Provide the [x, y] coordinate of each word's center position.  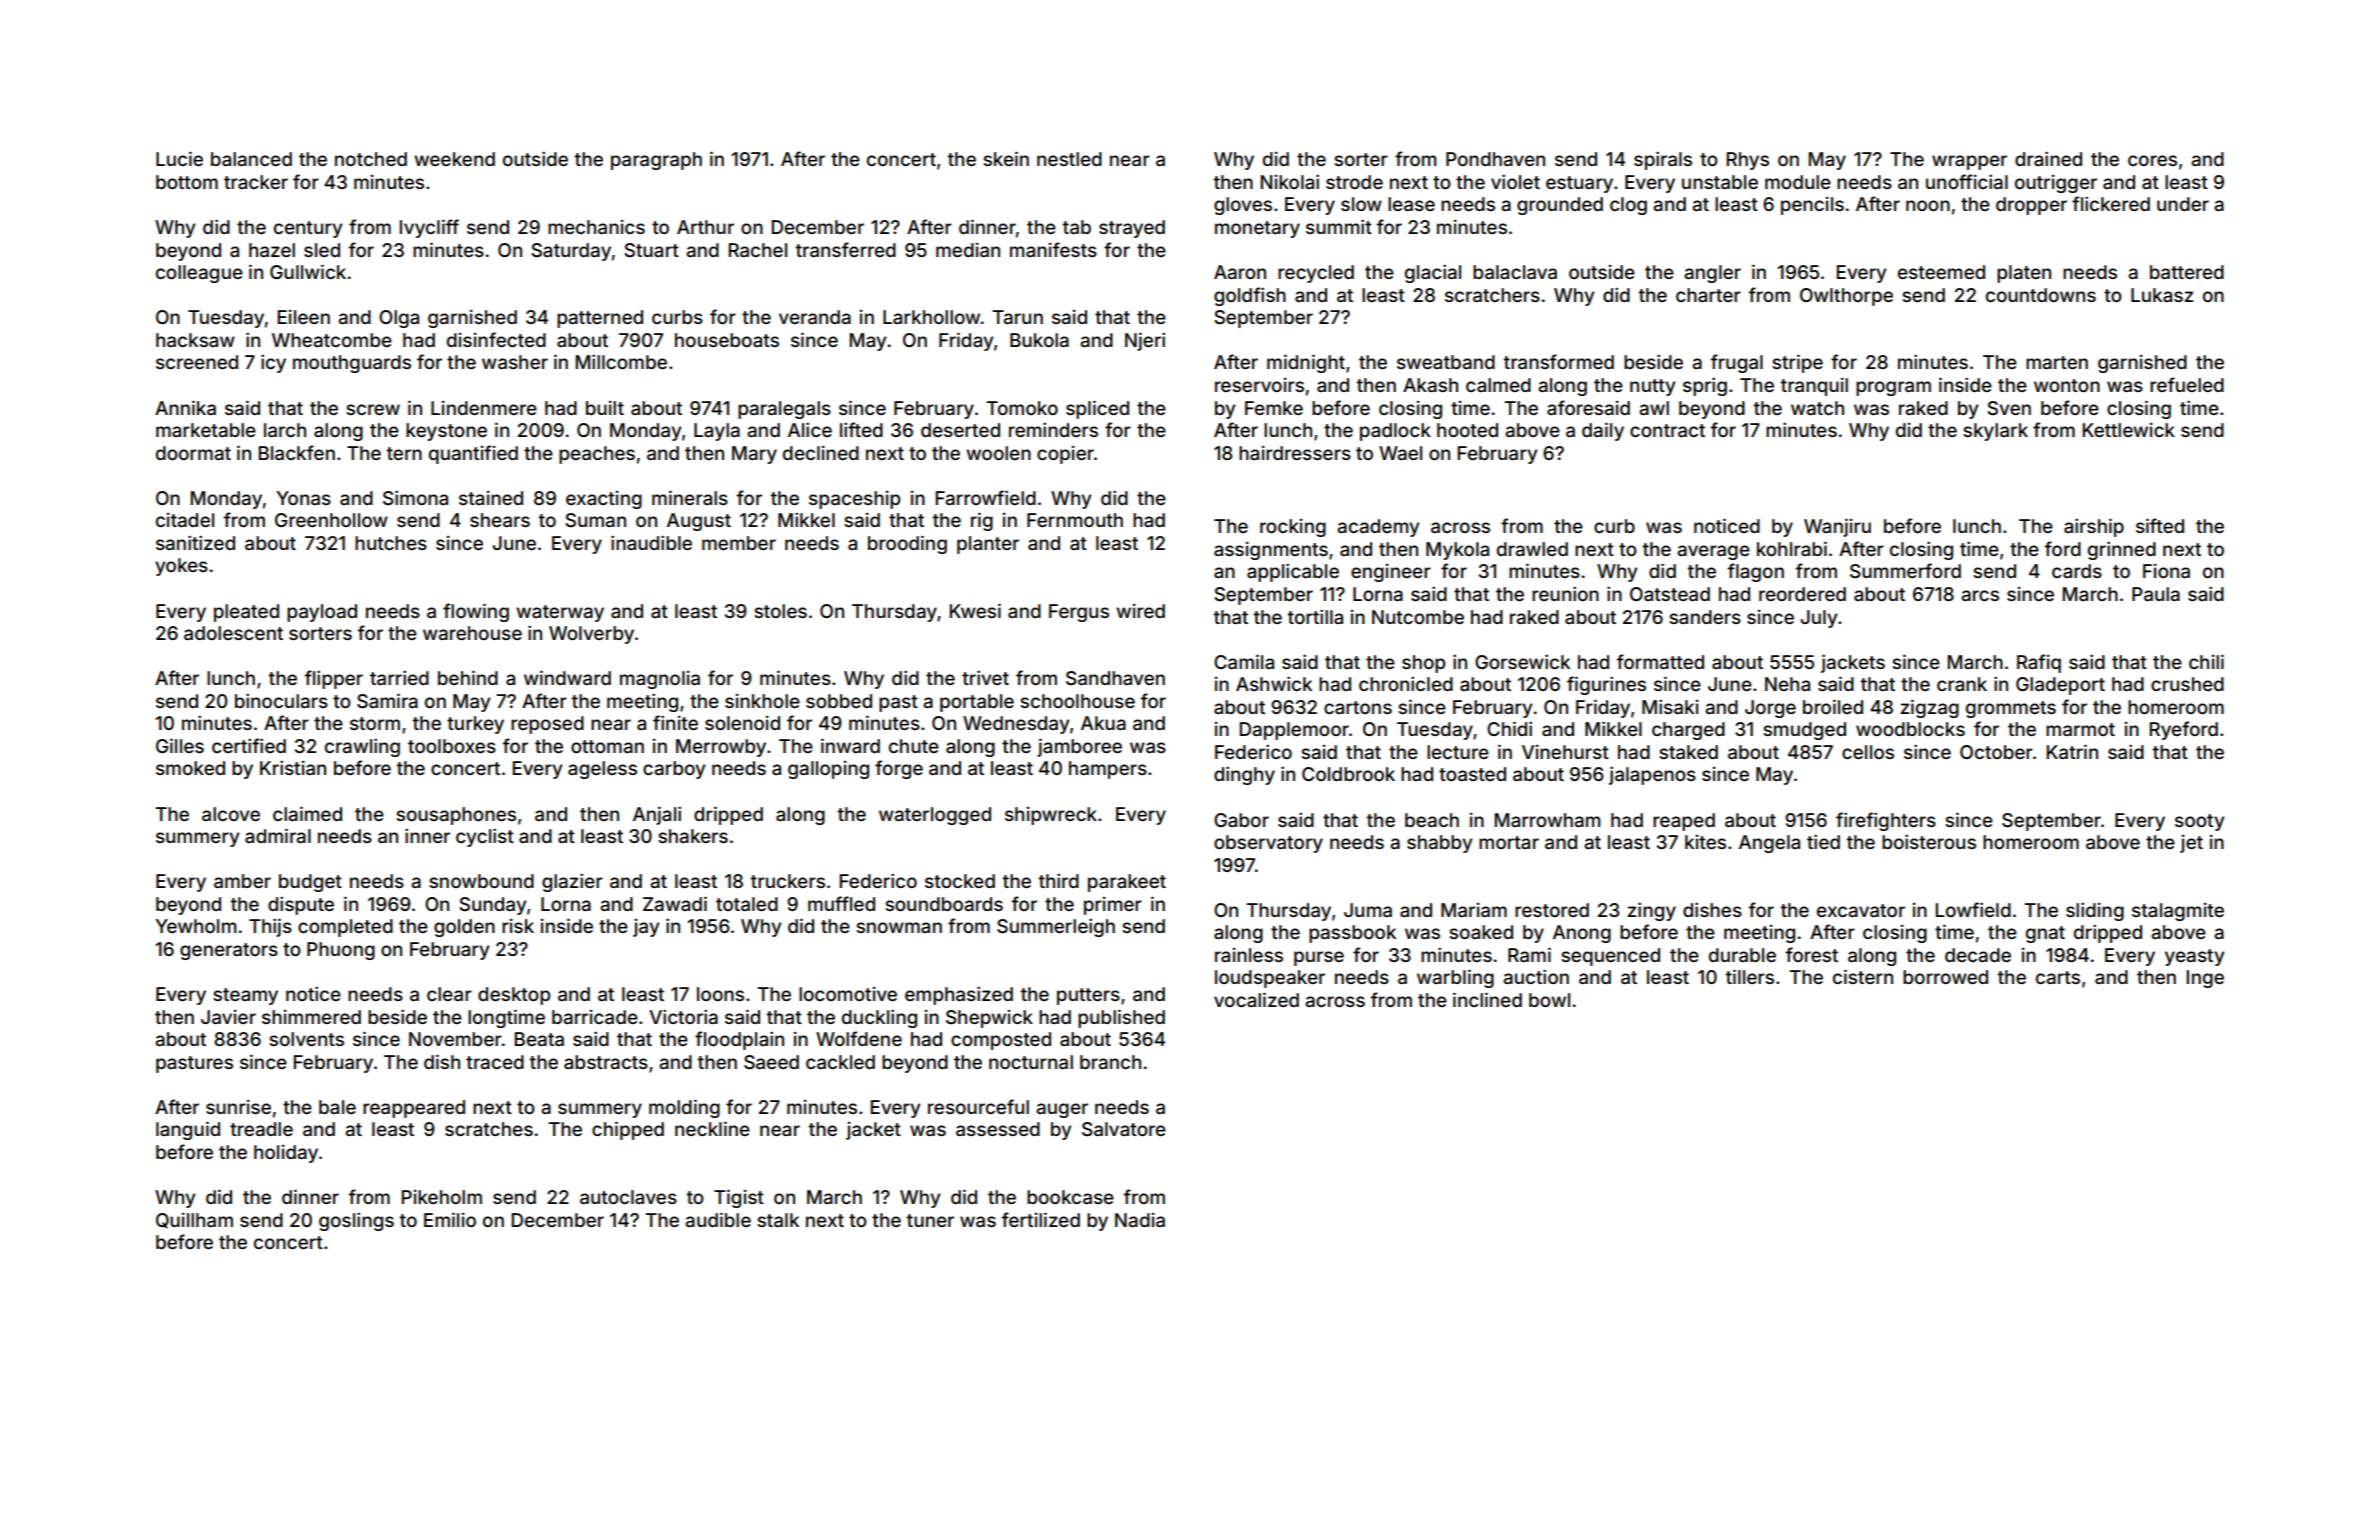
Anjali [657, 815]
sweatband [1446, 362]
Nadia [1140, 1220]
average [1713, 552]
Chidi [1509, 728]
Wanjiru [1837, 527]
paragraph [656, 161]
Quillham [194, 1221]
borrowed [1945, 977]
